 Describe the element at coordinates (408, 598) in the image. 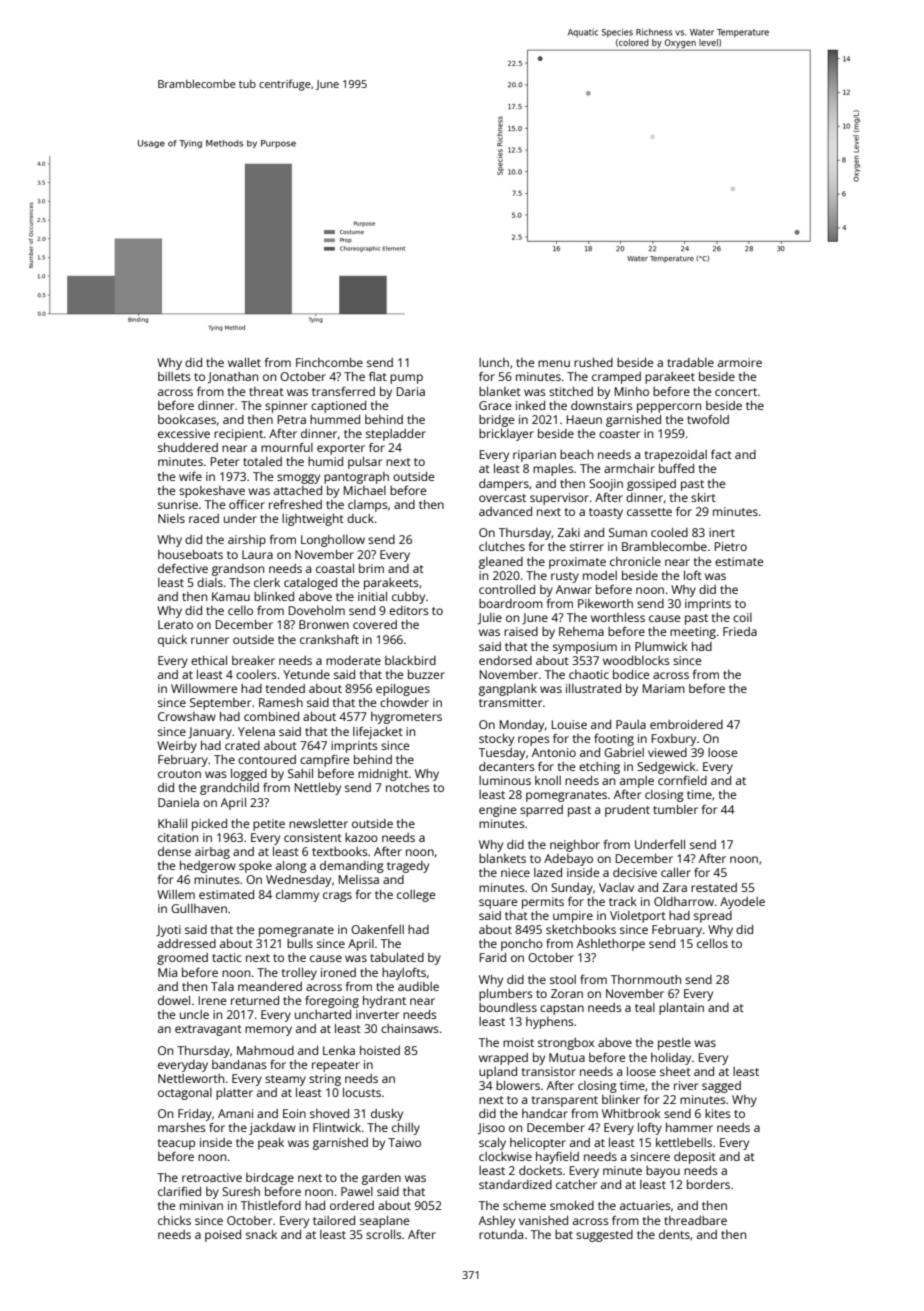

I see `cubby` at that location.
